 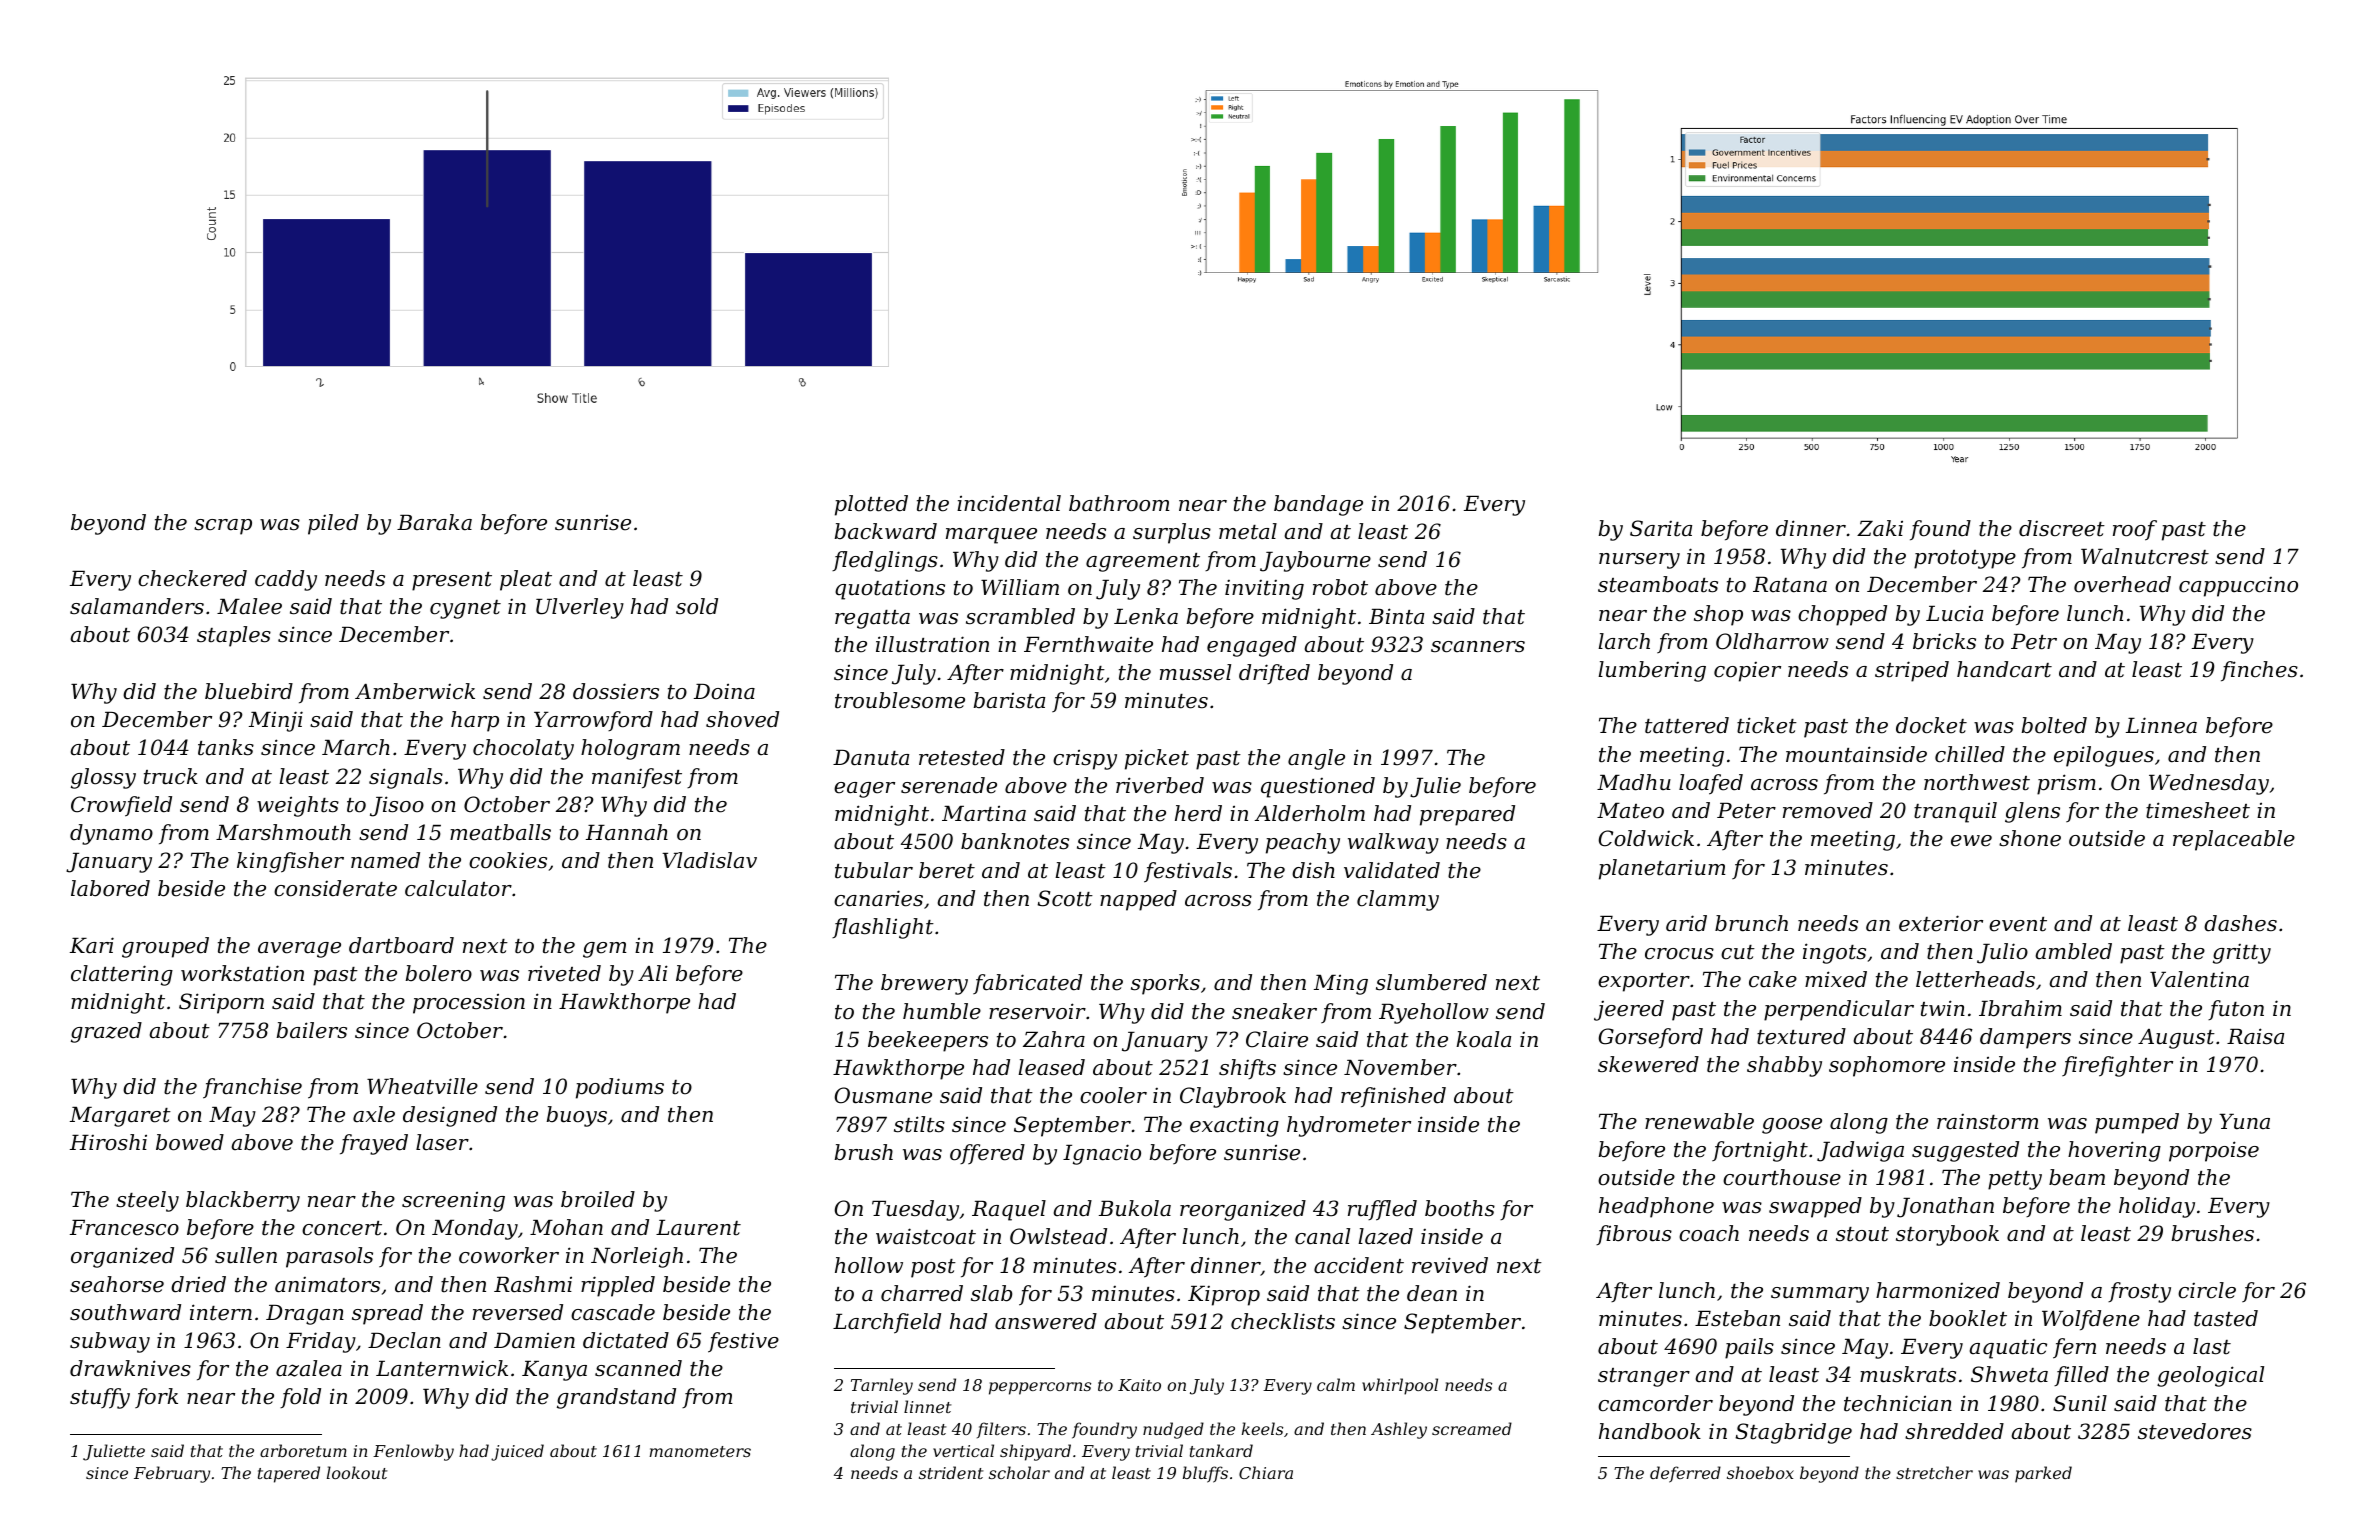 What do you see at coordinates (223, 527) in the screenshot?
I see `scrap` at bounding box center [223, 527].
